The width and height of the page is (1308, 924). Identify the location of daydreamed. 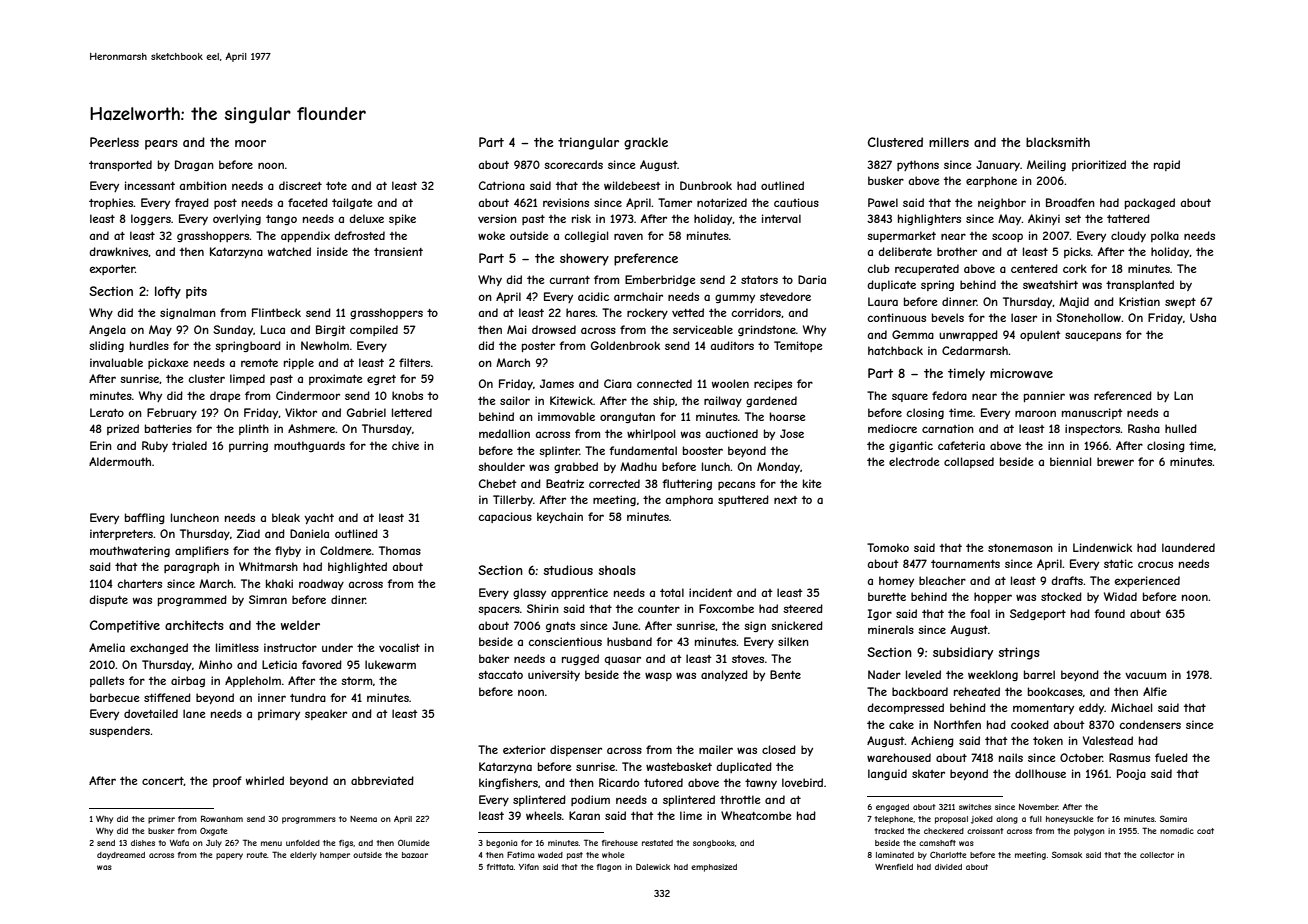
(121, 856).
